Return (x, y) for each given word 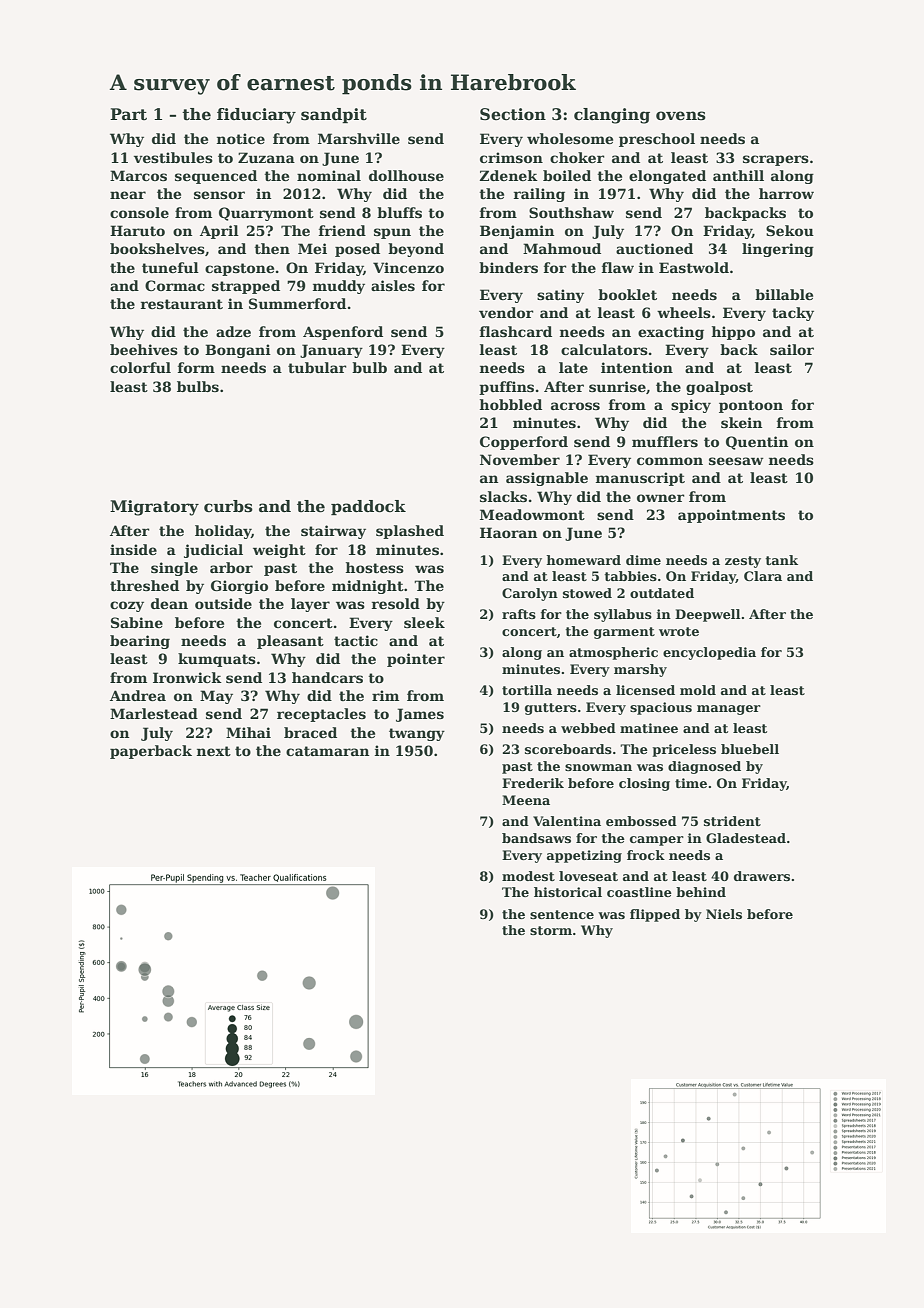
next (214, 751)
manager (729, 710)
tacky (793, 314)
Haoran (508, 532)
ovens (681, 116)
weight (279, 551)
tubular (317, 367)
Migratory (154, 508)
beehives (144, 349)
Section (513, 114)
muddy (339, 287)
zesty (743, 562)
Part (128, 114)
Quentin (757, 443)
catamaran (327, 751)
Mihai (248, 732)
